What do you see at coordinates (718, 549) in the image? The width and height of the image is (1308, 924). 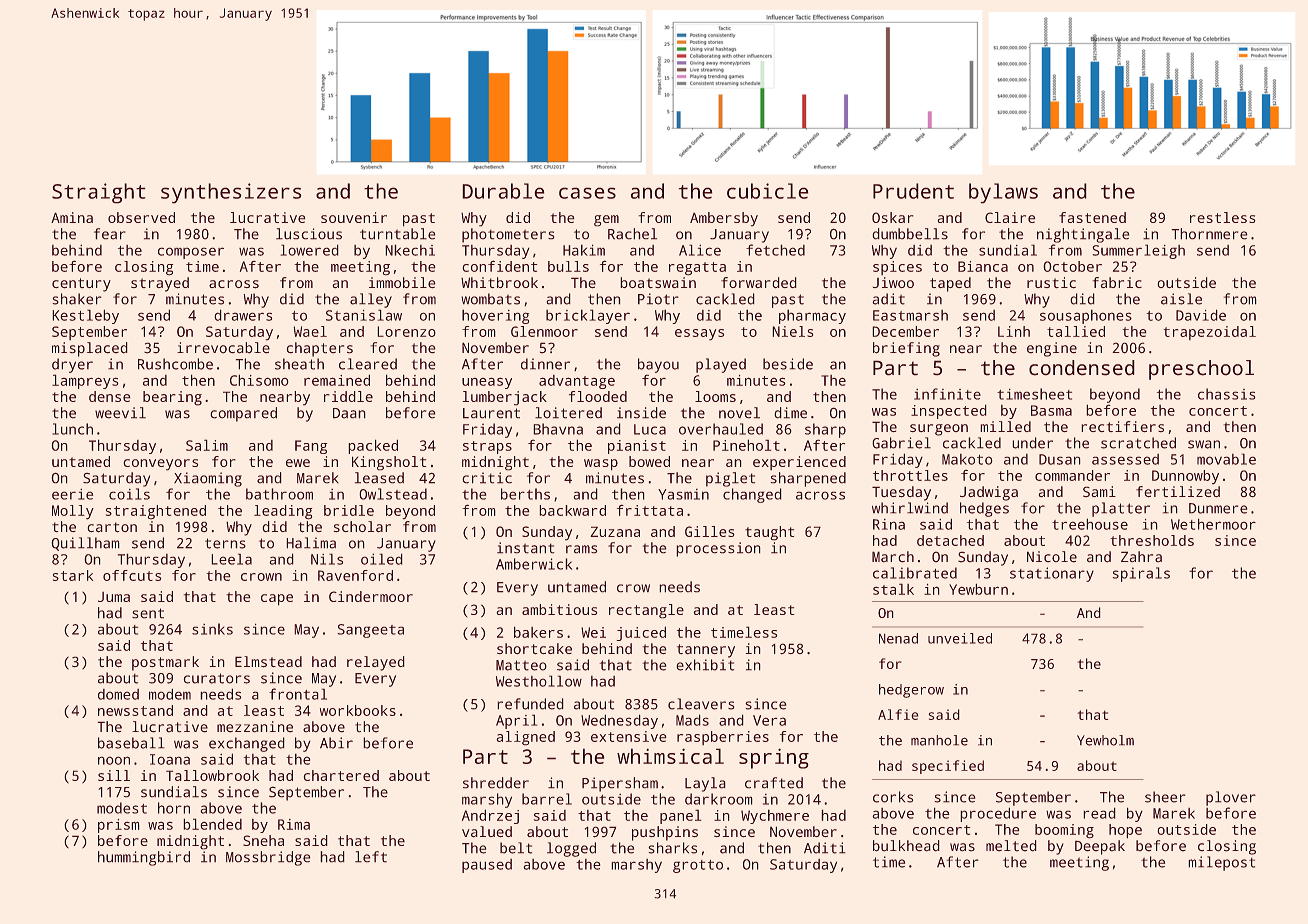 I see `procession` at bounding box center [718, 549].
